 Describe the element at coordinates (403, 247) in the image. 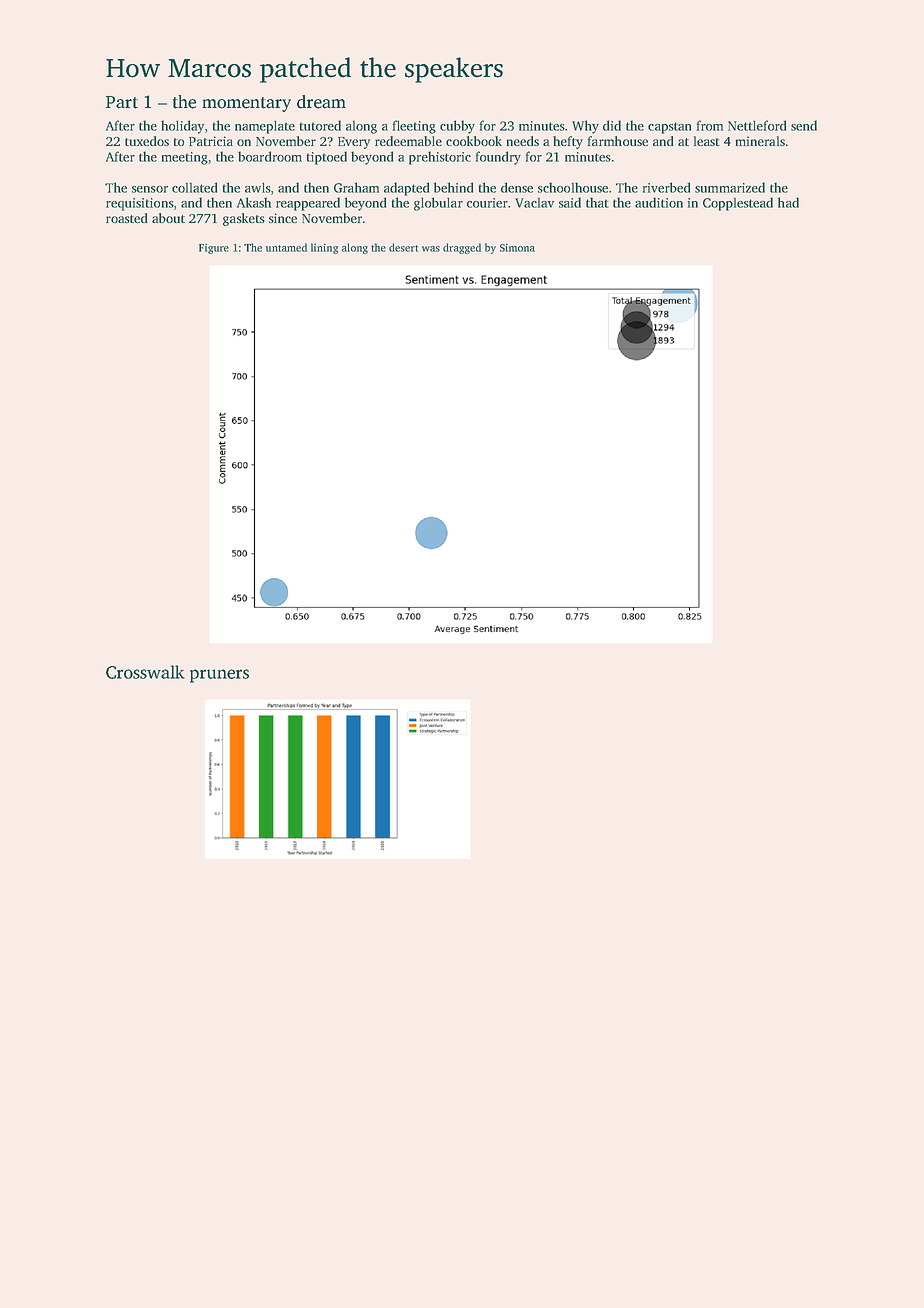

I see `desert` at that location.
